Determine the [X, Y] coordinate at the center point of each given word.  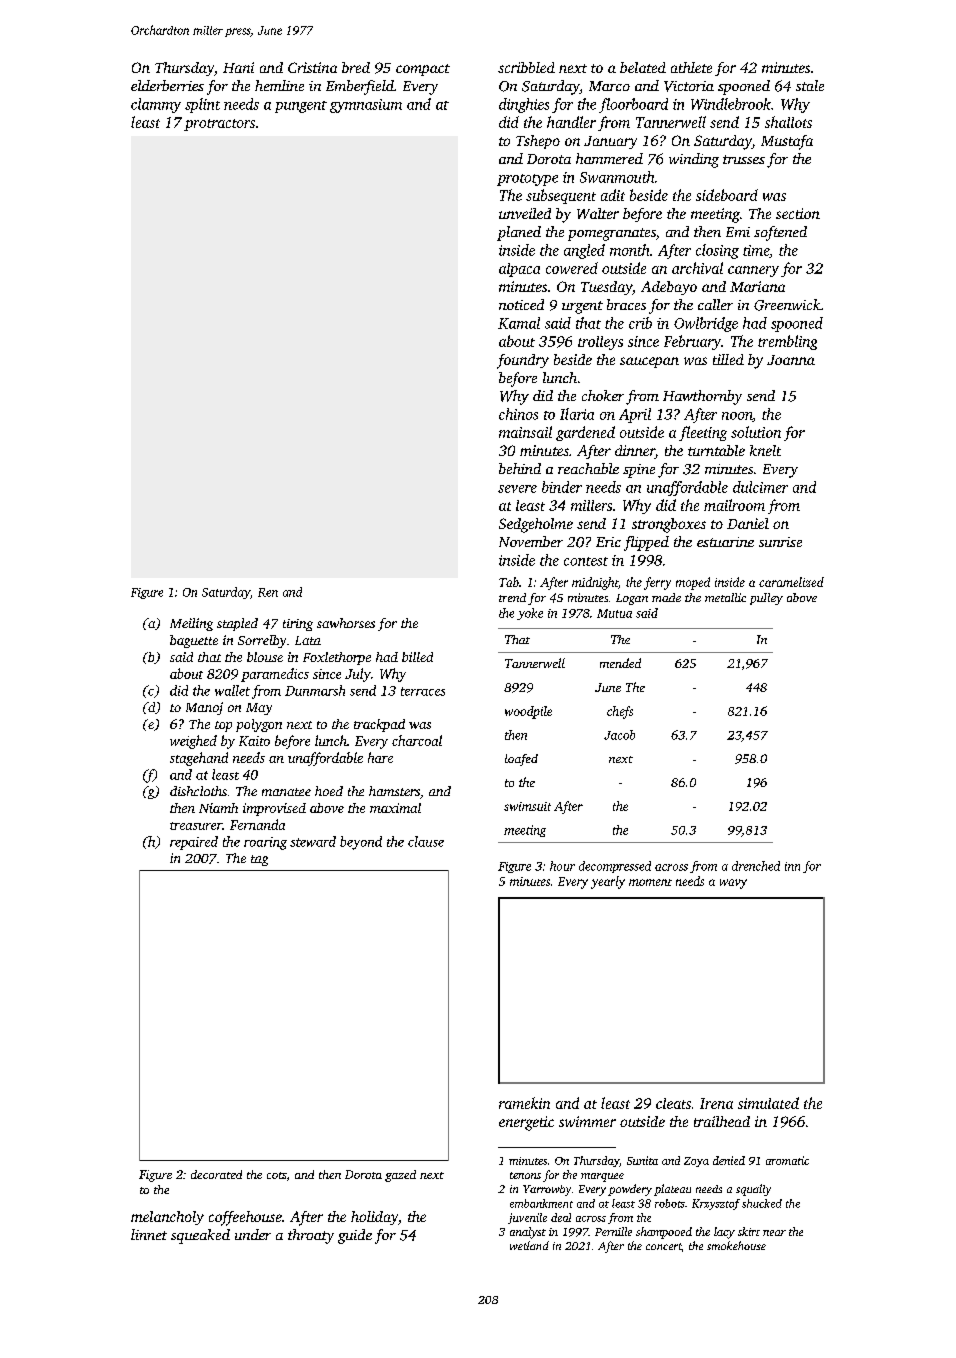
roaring [265, 843]
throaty [311, 1236]
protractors [219, 125]
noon [737, 417]
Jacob [619, 735]
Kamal [519, 323]
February [692, 342]
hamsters [394, 791]
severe [517, 489]
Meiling [191, 624]
